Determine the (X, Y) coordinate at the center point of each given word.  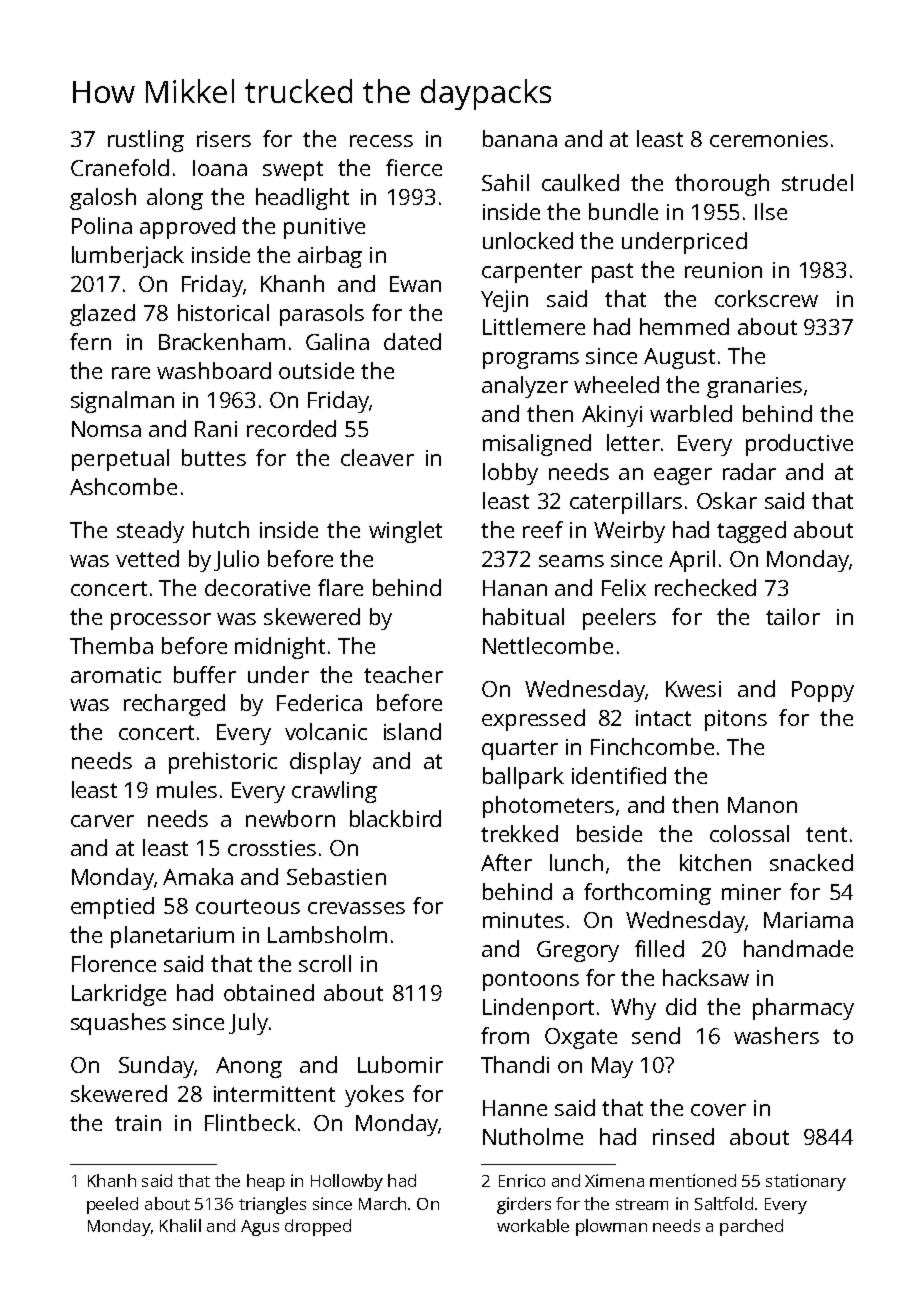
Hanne (515, 1108)
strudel (817, 182)
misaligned (537, 445)
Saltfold (724, 1203)
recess (381, 141)
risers (224, 139)
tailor (793, 616)
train (138, 1123)
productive (799, 445)
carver (102, 821)
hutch (221, 529)
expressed (533, 720)
